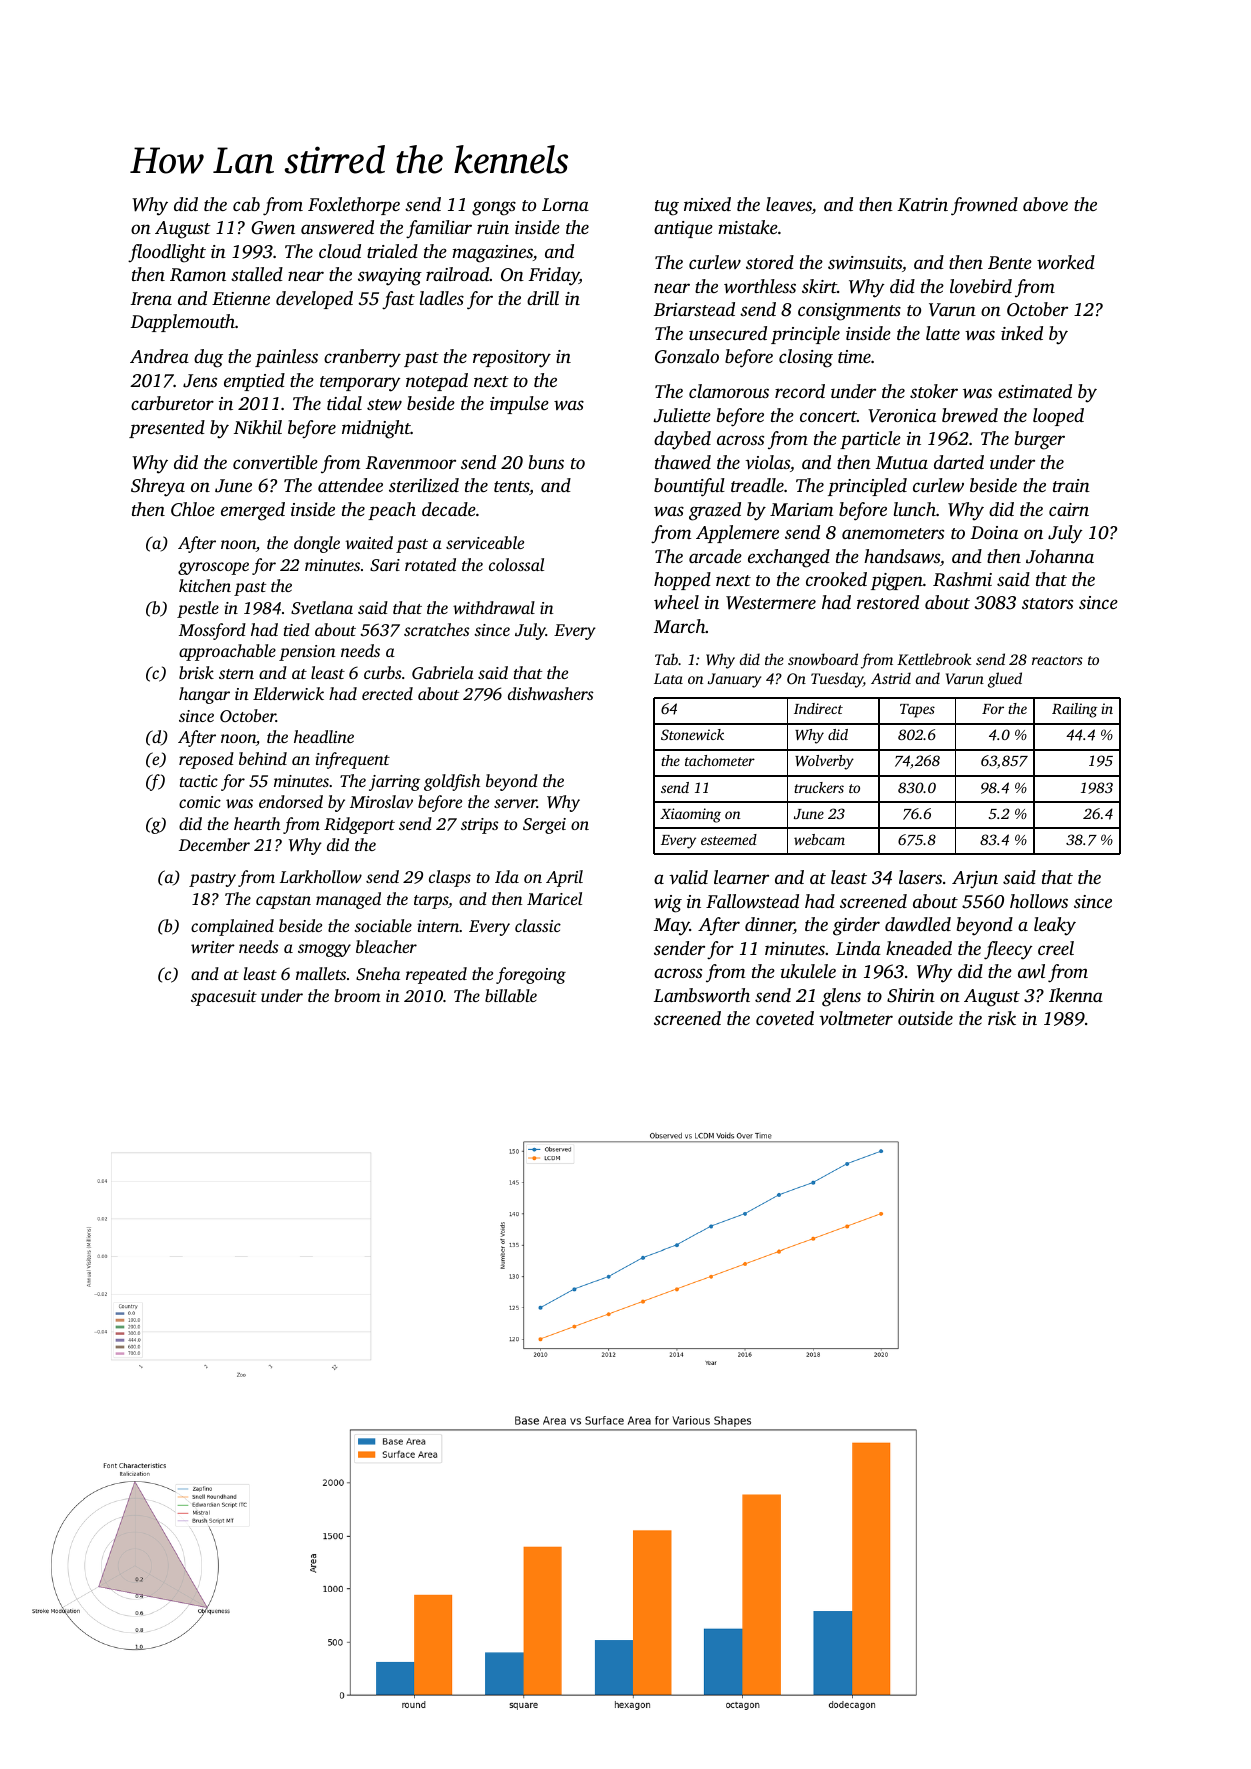 The height and width of the screenshot is (1769, 1251). I want to click on Rashmi, so click(962, 579).
